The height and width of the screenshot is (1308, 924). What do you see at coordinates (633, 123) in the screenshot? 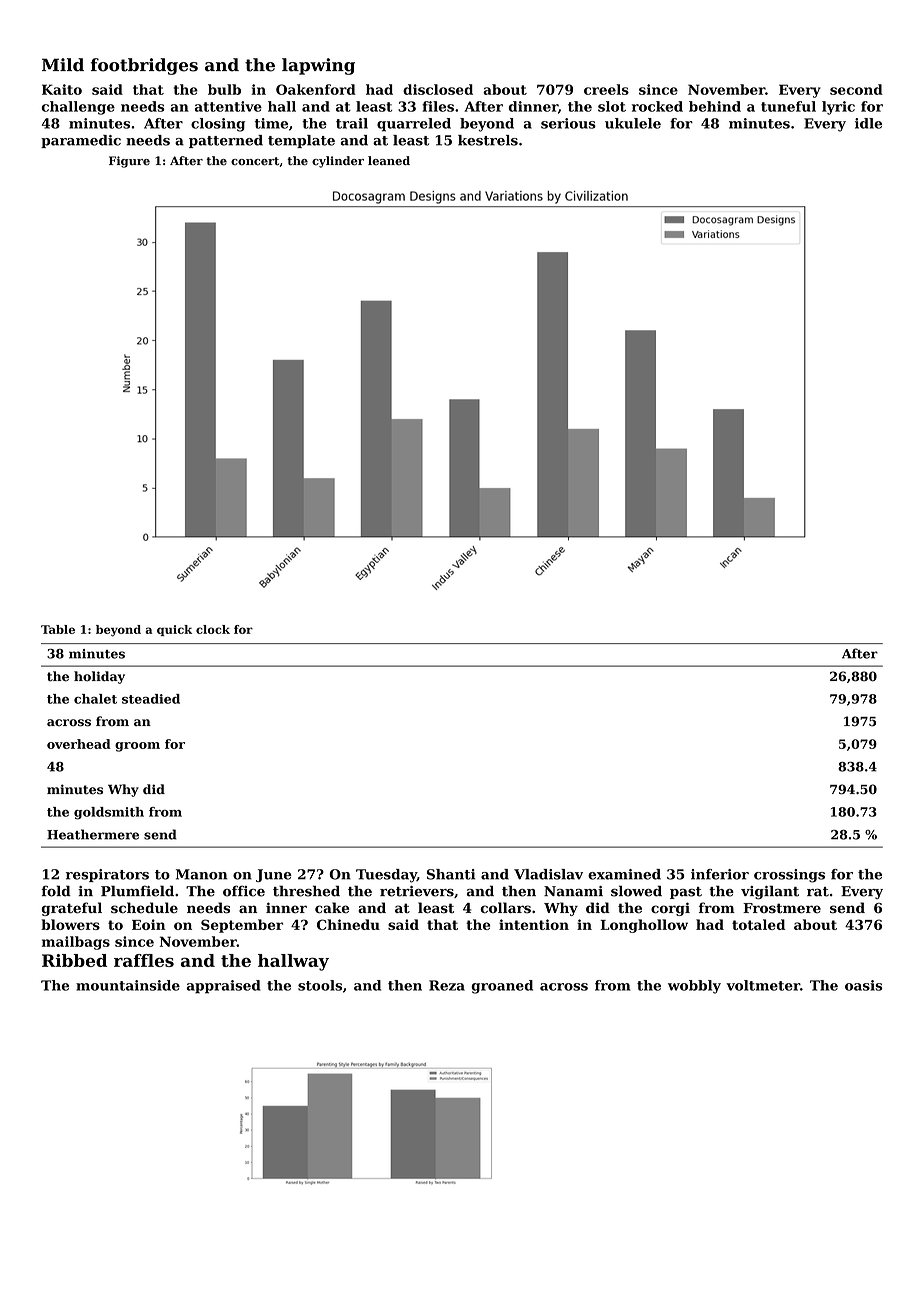
I see `ukulele` at bounding box center [633, 123].
